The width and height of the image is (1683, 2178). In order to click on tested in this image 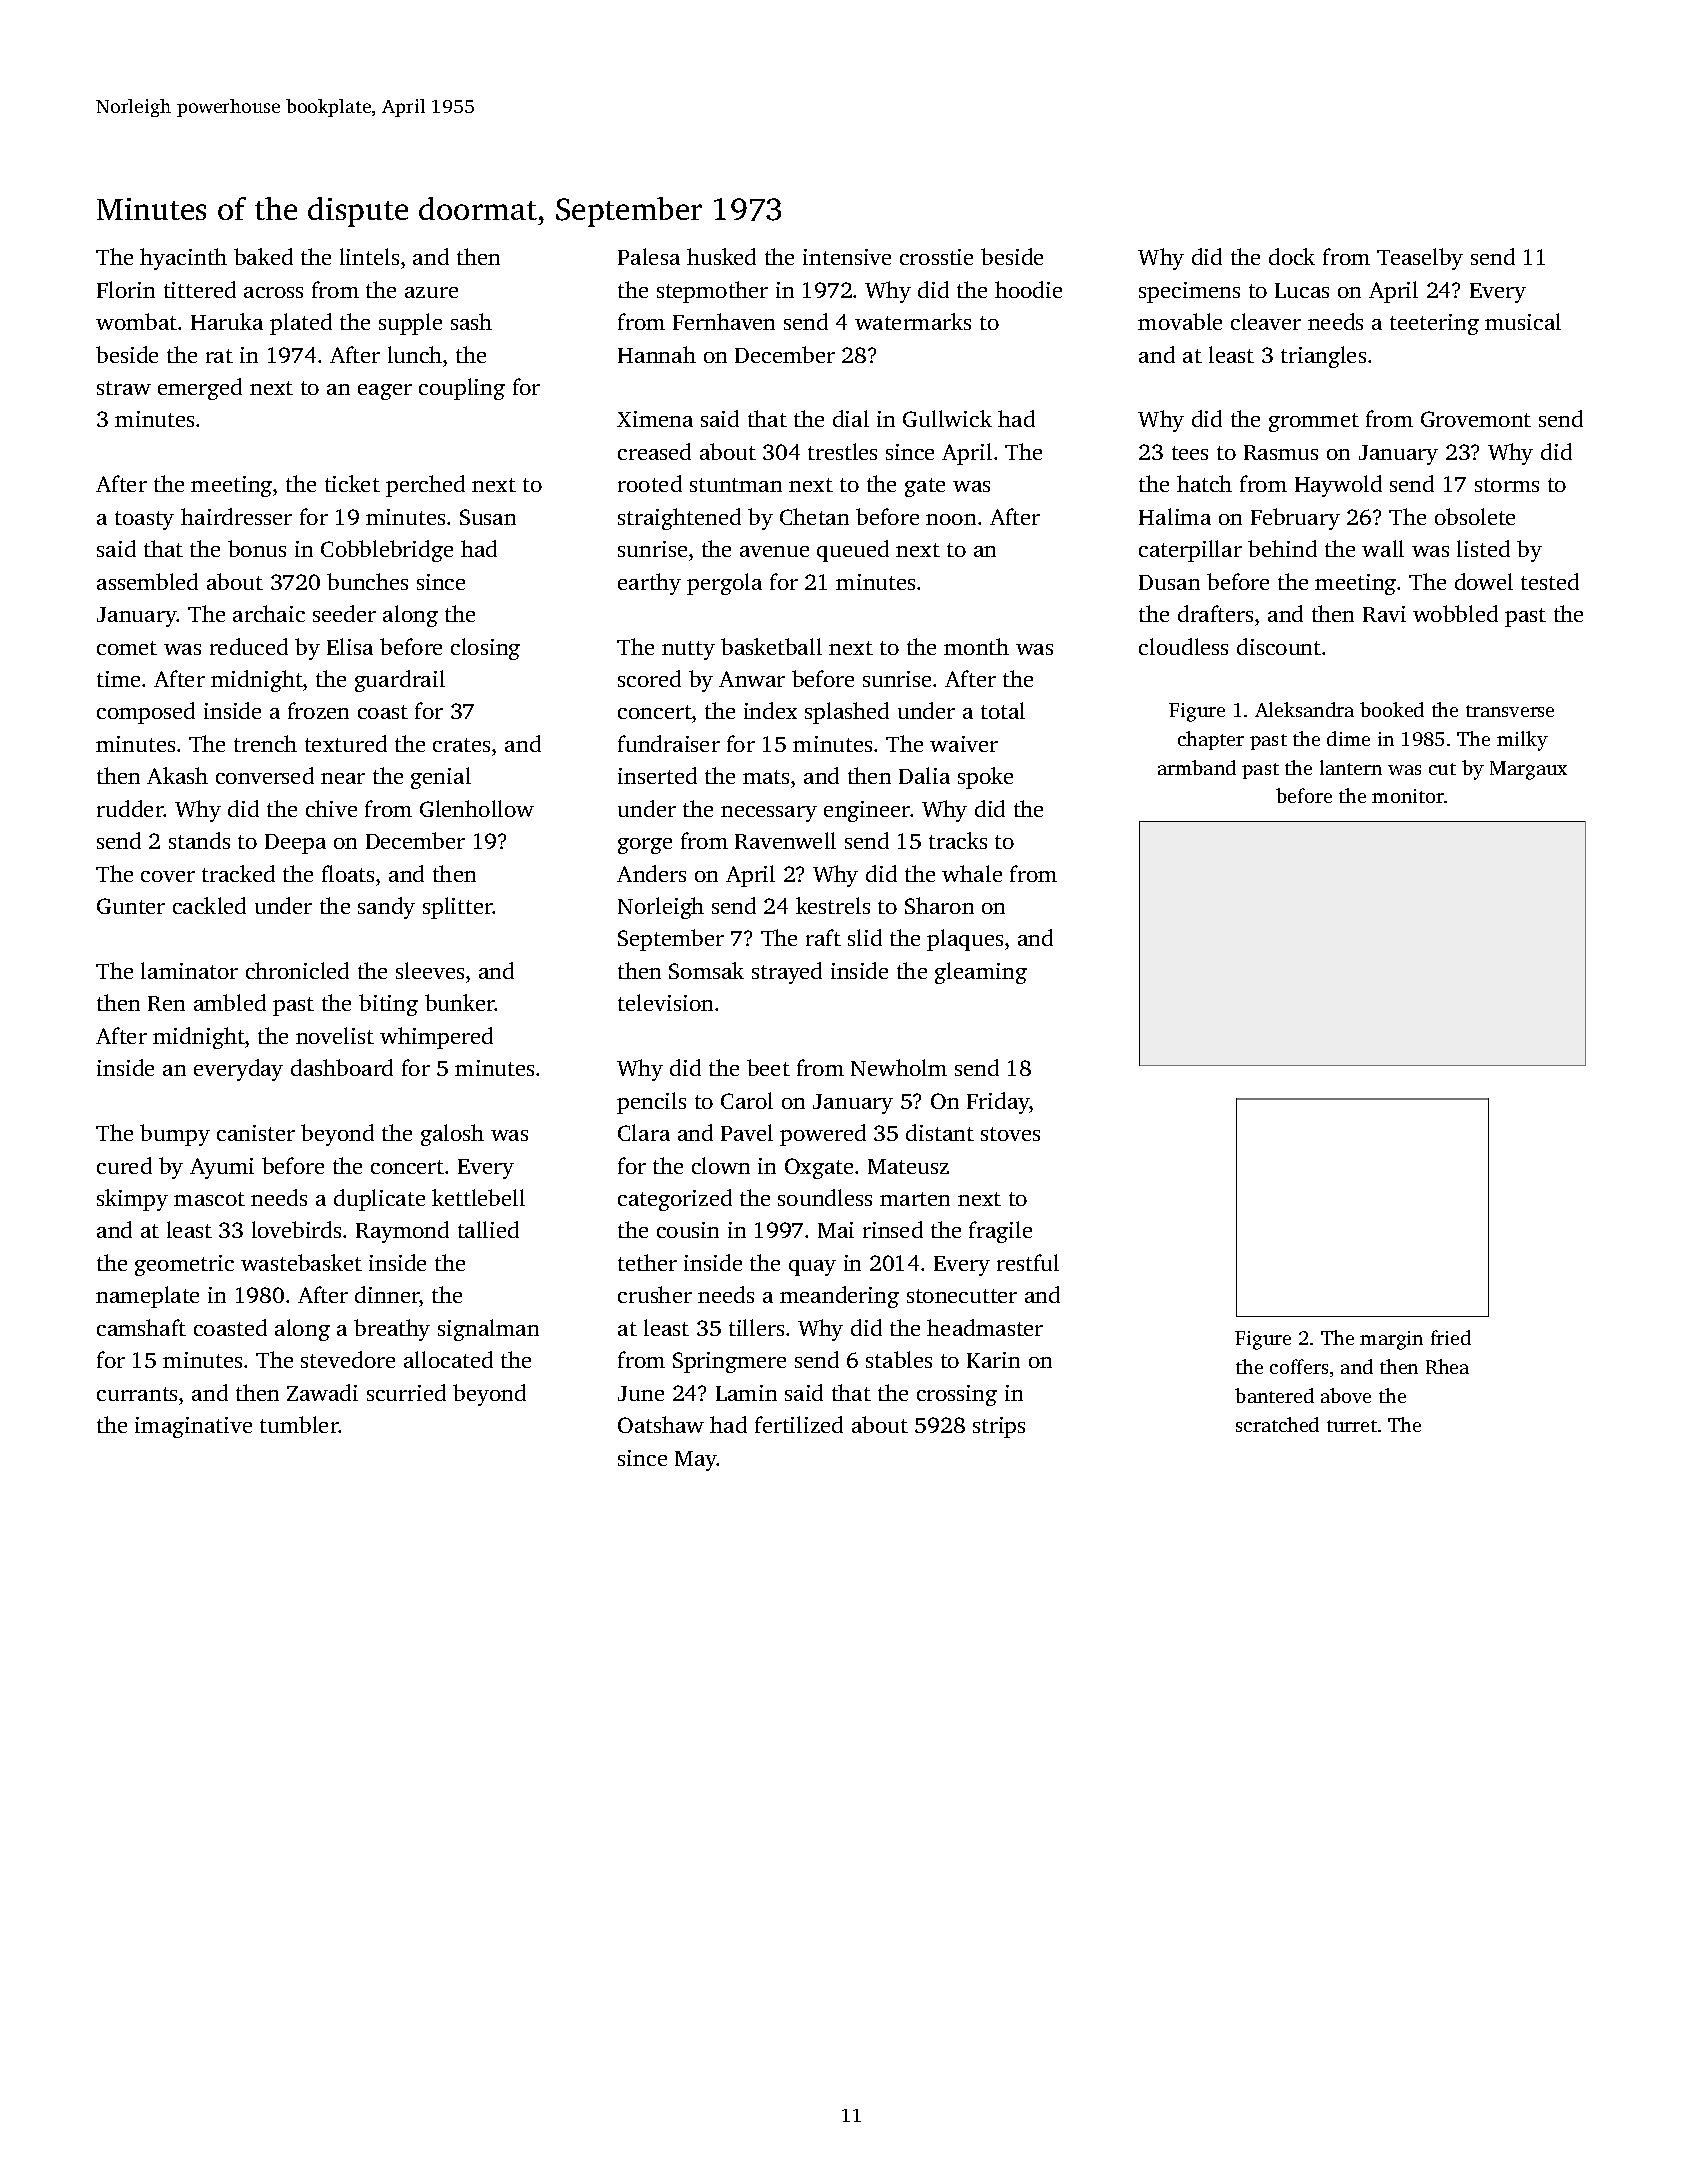, I will do `click(1550, 581)`.
